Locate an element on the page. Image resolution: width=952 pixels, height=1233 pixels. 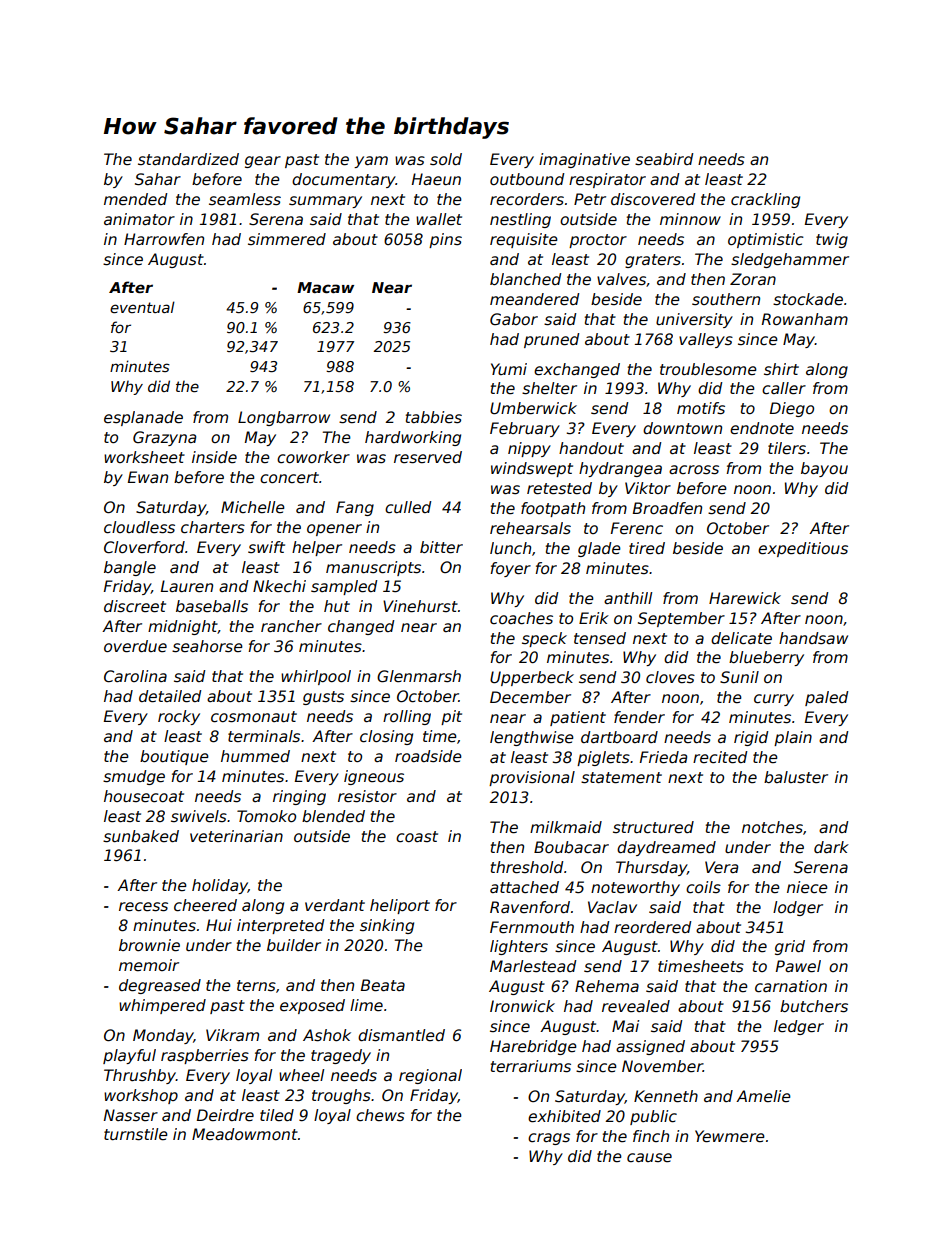
cloudless is located at coordinates (139, 527).
